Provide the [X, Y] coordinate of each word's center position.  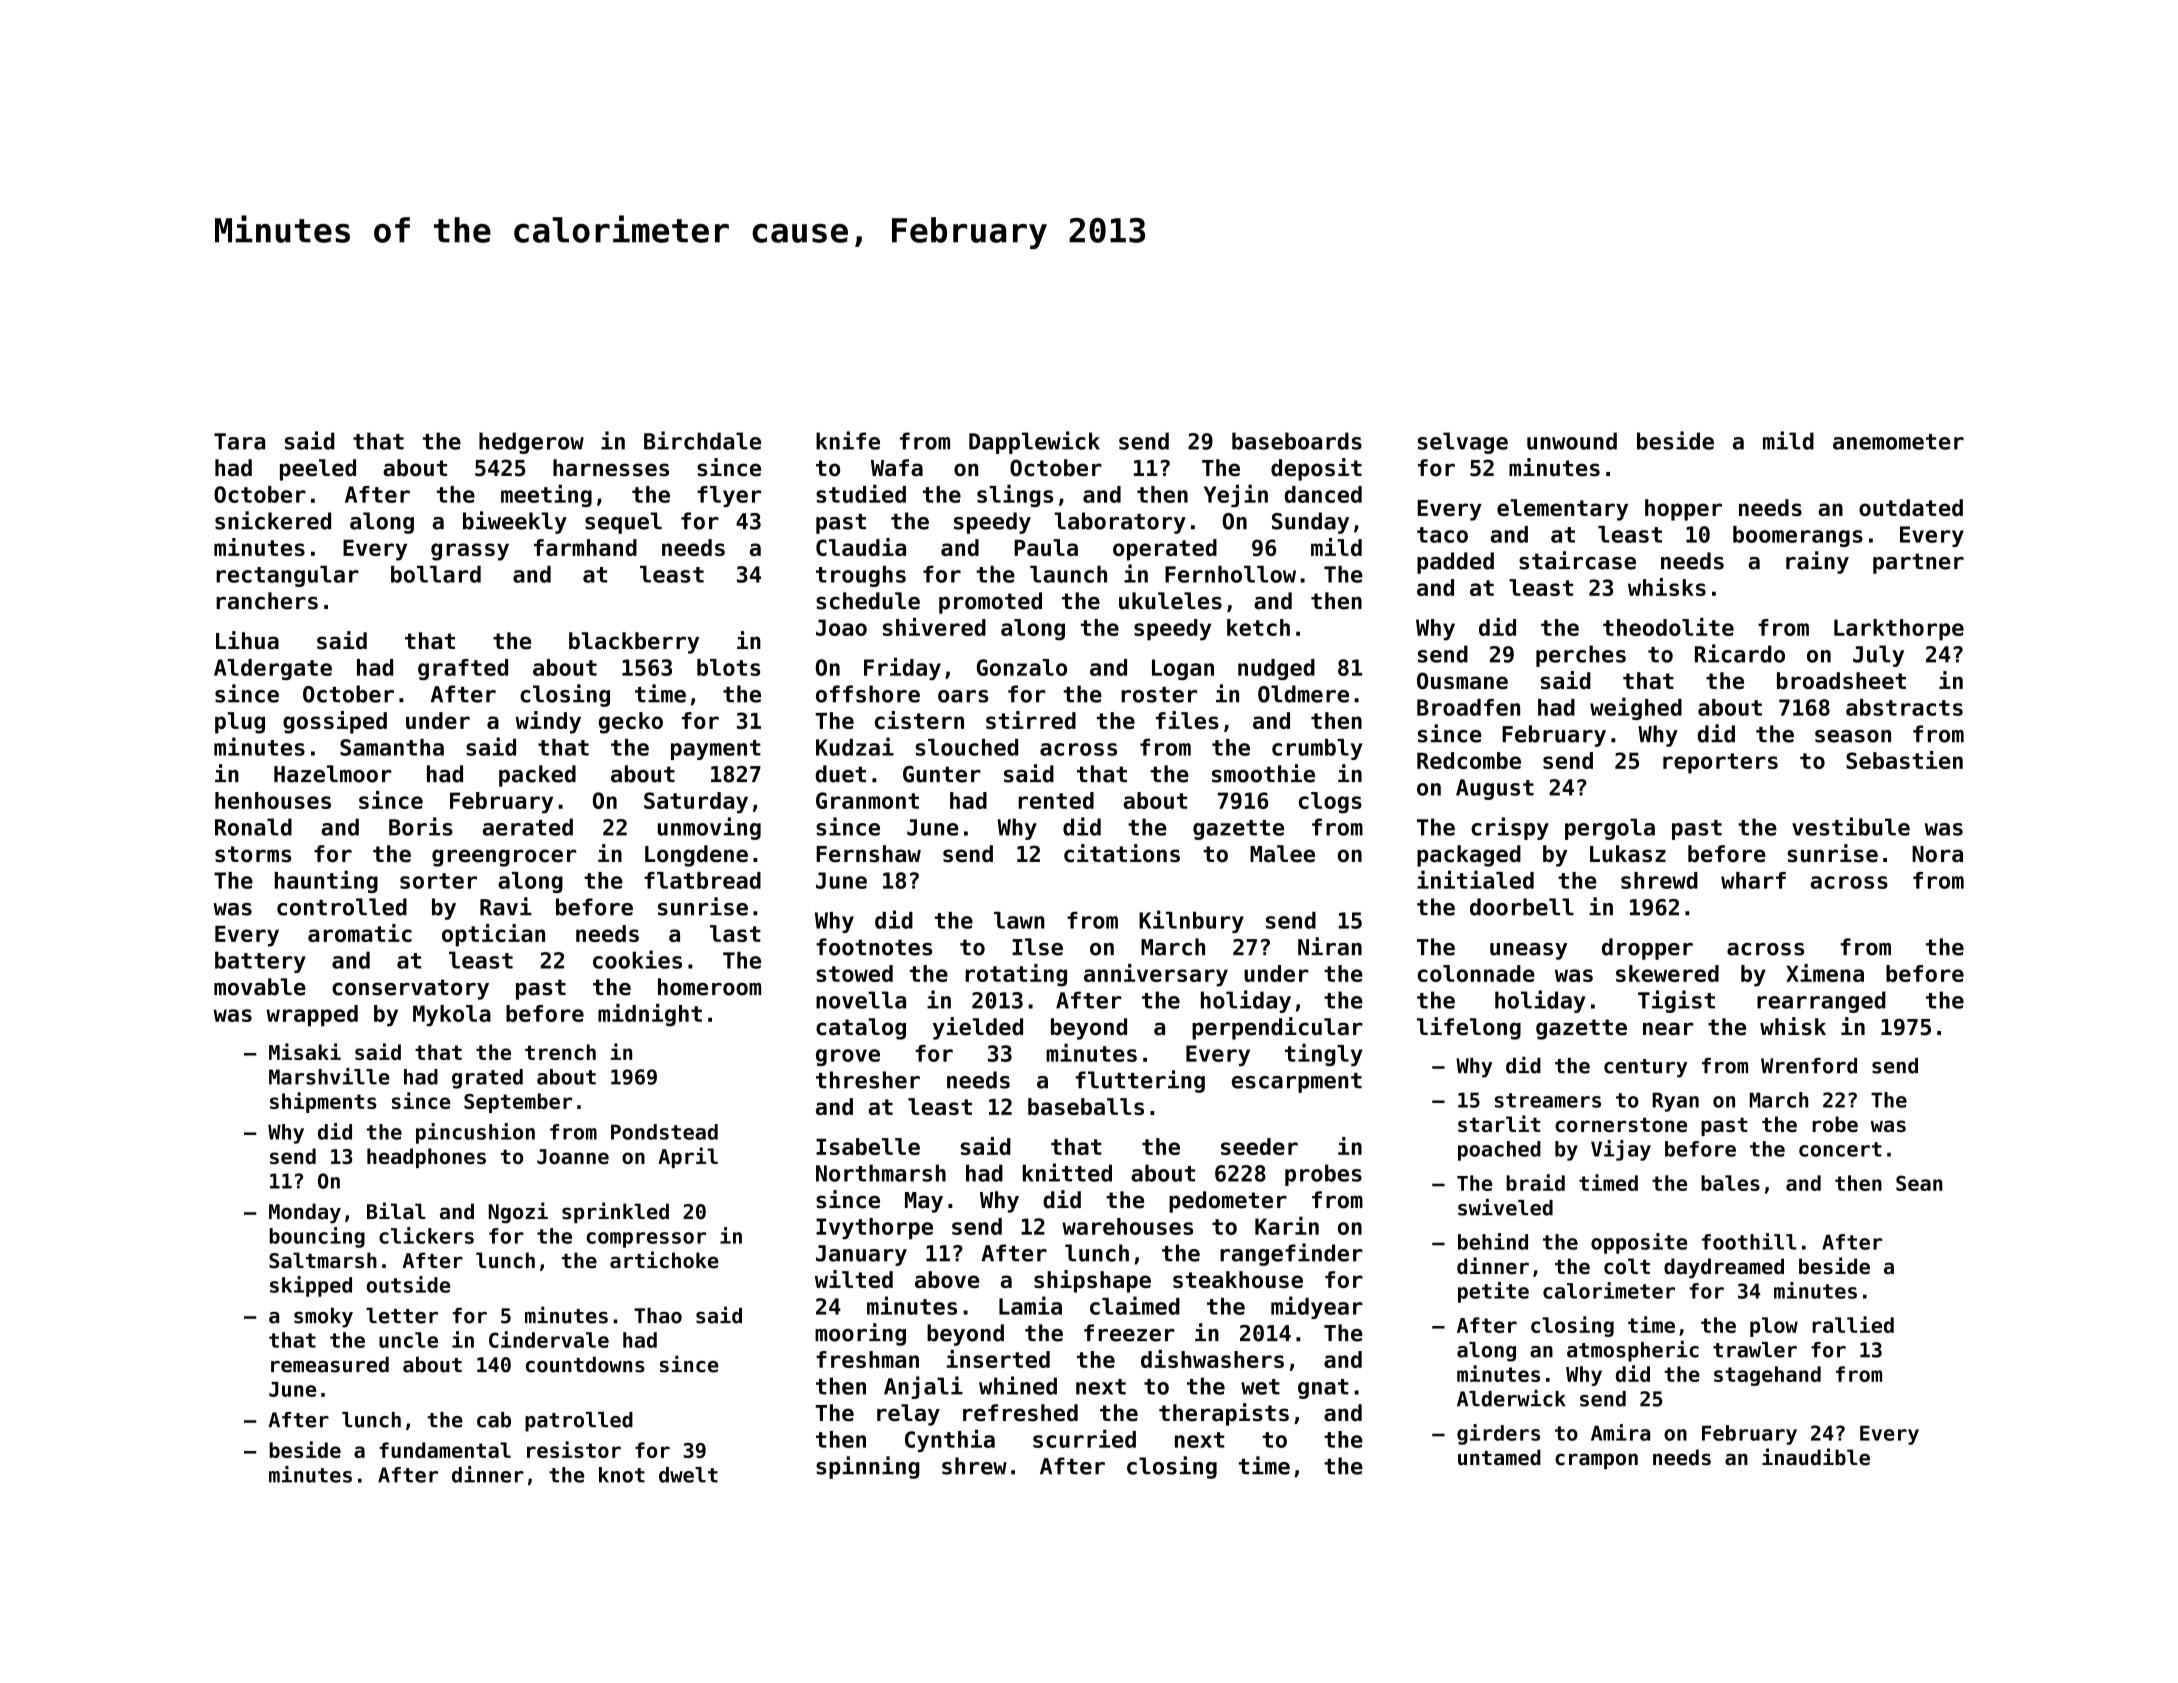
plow [1774, 1327]
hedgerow [531, 443]
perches [1581, 656]
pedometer [1228, 1202]
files [1187, 720]
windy [548, 722]
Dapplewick [1034, 442]
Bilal [396, 1211]
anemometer [1898, 442]
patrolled [579, 1422]
